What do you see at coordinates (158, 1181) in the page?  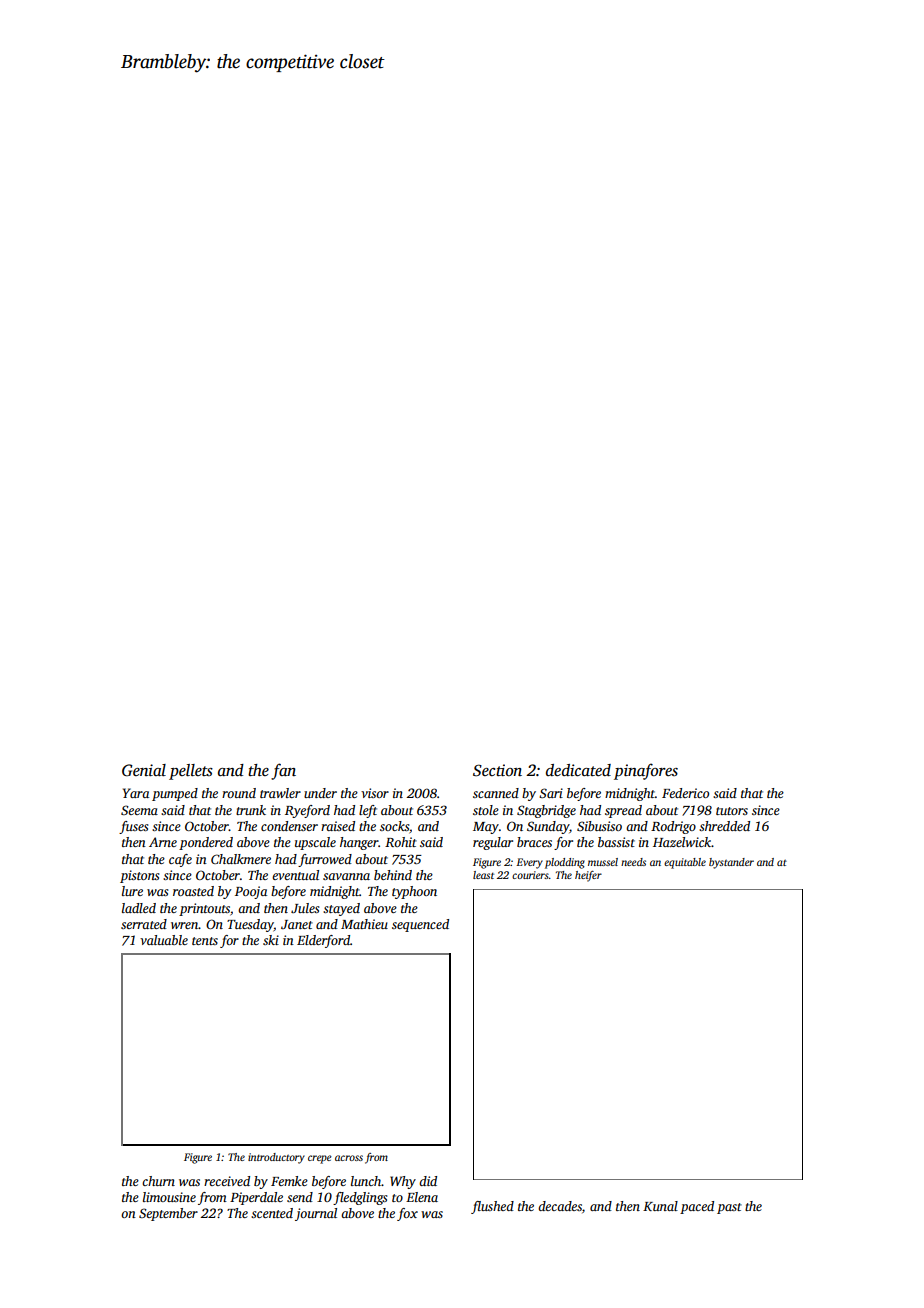 I see `churn` at bounding box center [158, 1181].
